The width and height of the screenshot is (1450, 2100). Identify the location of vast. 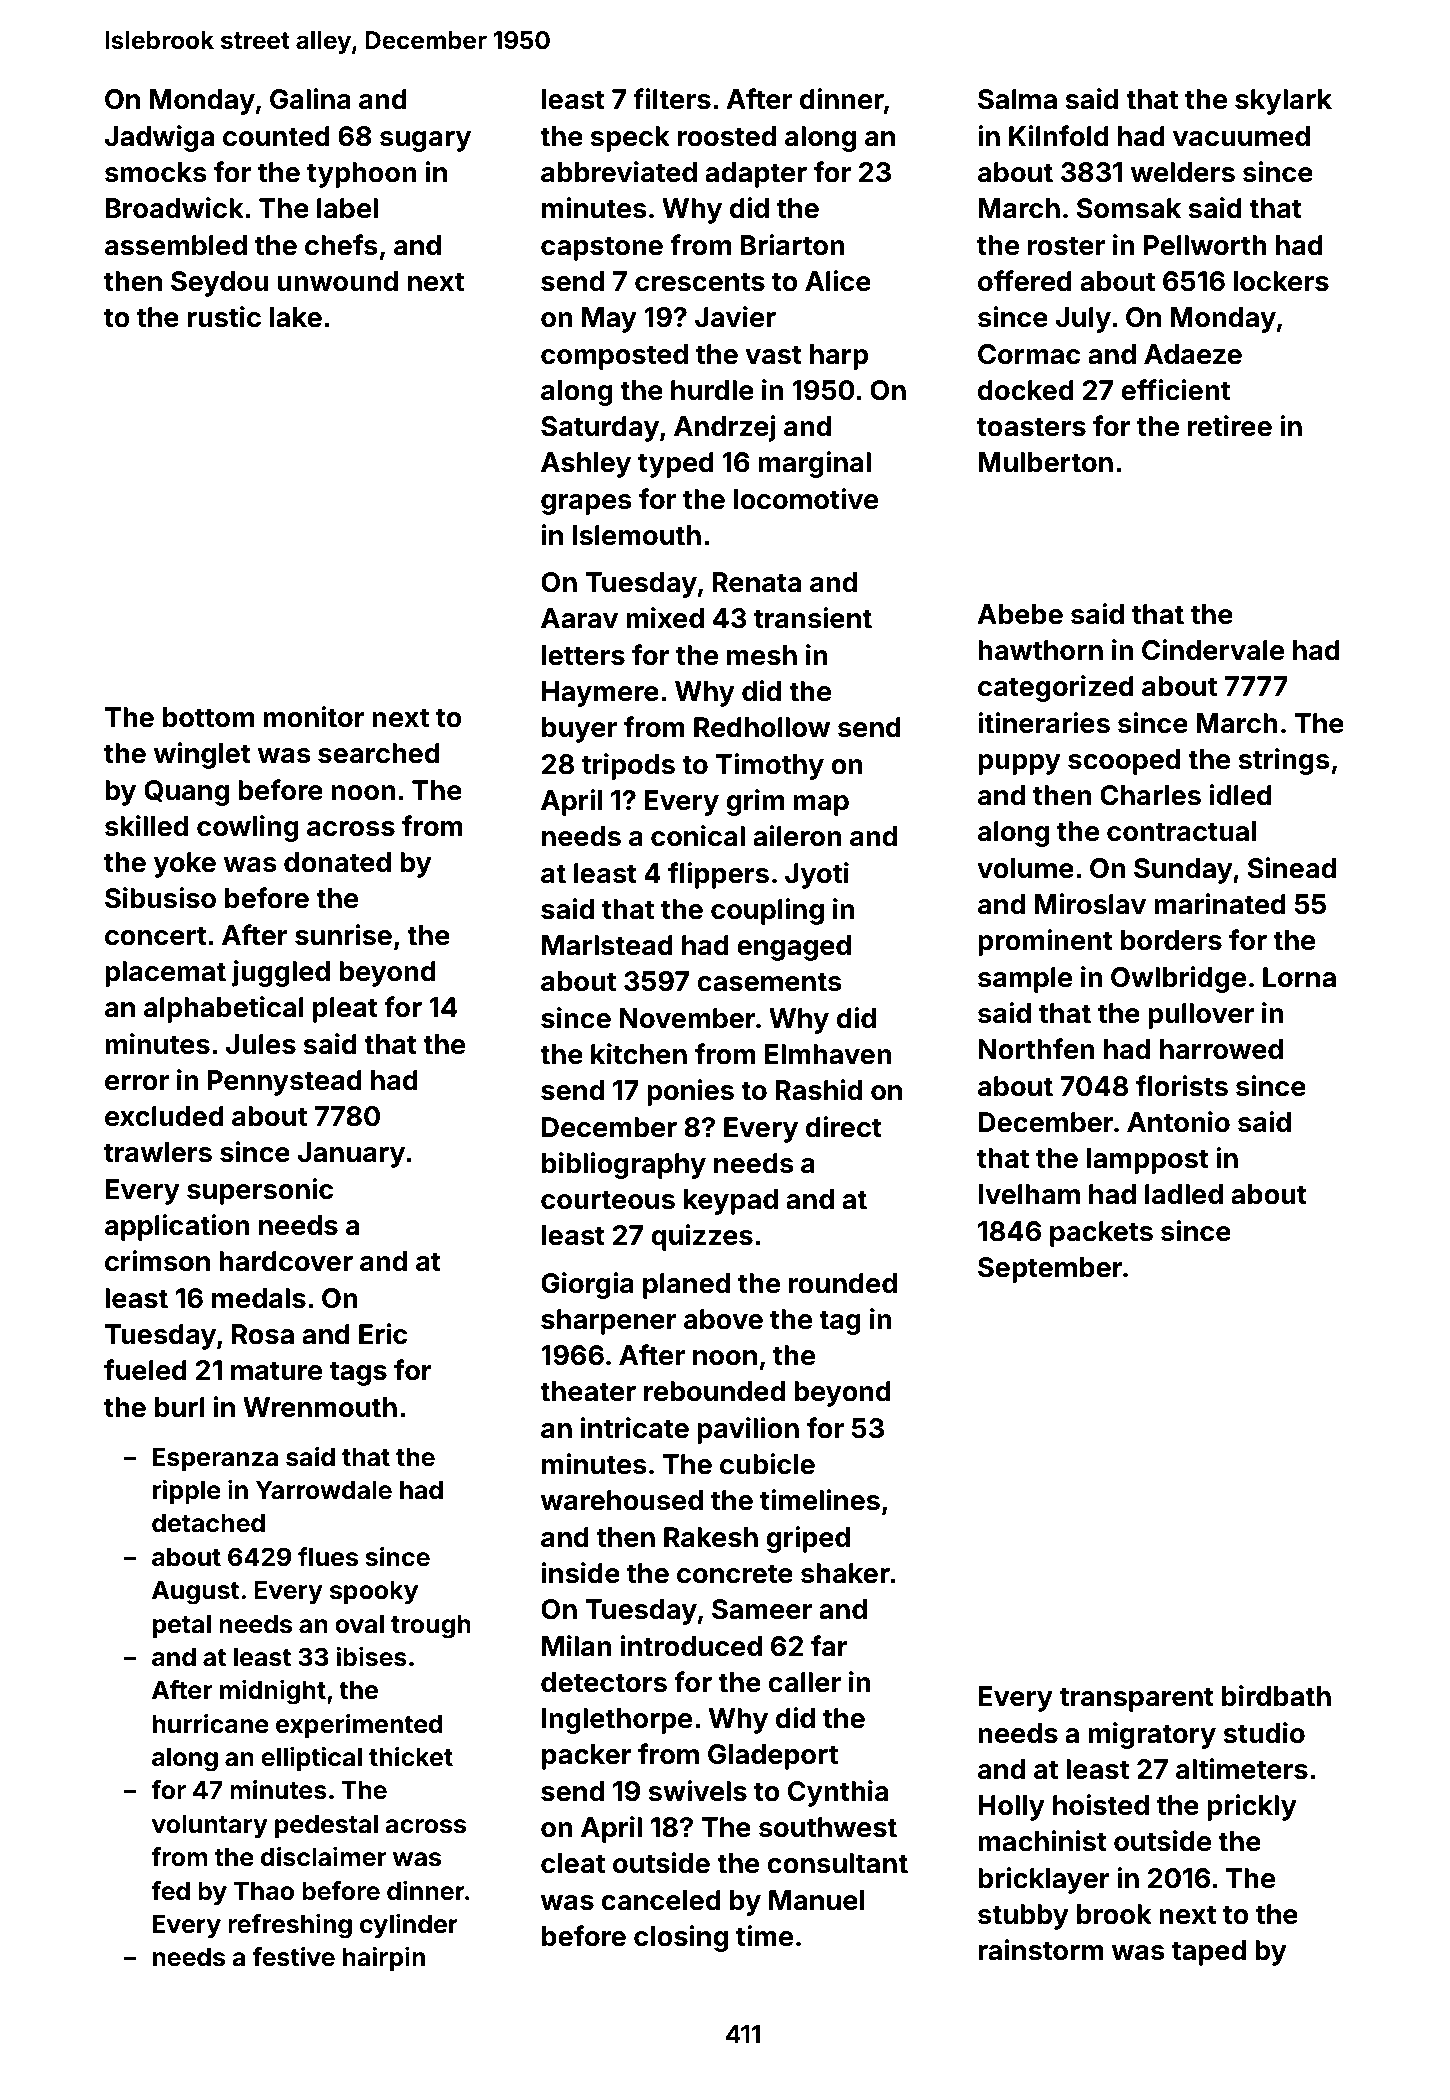
(773, 355).
